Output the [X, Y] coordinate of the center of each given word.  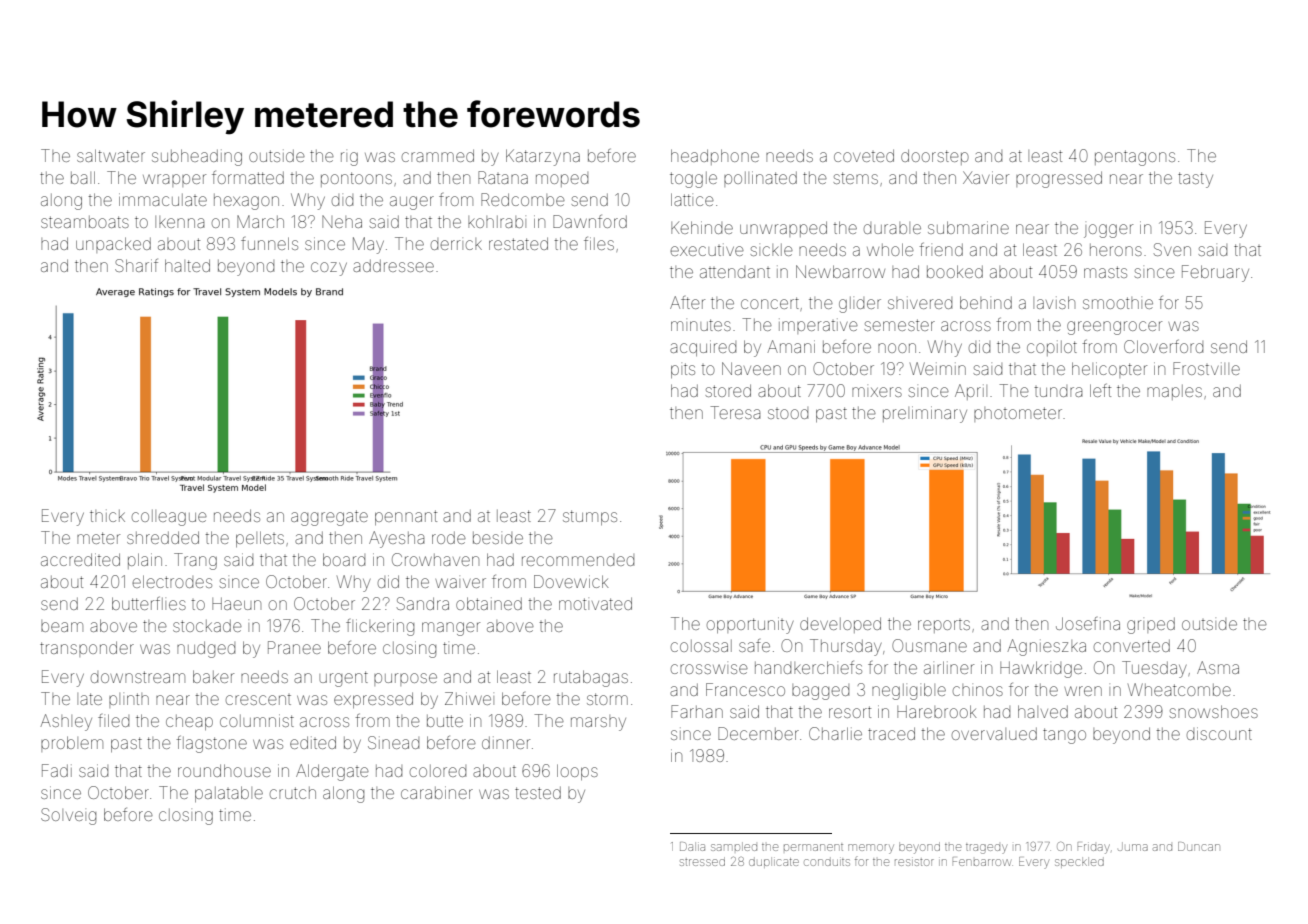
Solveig [68, 816]
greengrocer [1114, 328]
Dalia [692, 846]
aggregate [329, 518]
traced [891, 733]
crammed [438, 155]
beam [62, 626]
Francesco [745, 689]
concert [770, 303]
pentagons [1135, 158]
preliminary [925, 414]
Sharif [136, 265]
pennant [406, 517]
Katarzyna [543, 157]
